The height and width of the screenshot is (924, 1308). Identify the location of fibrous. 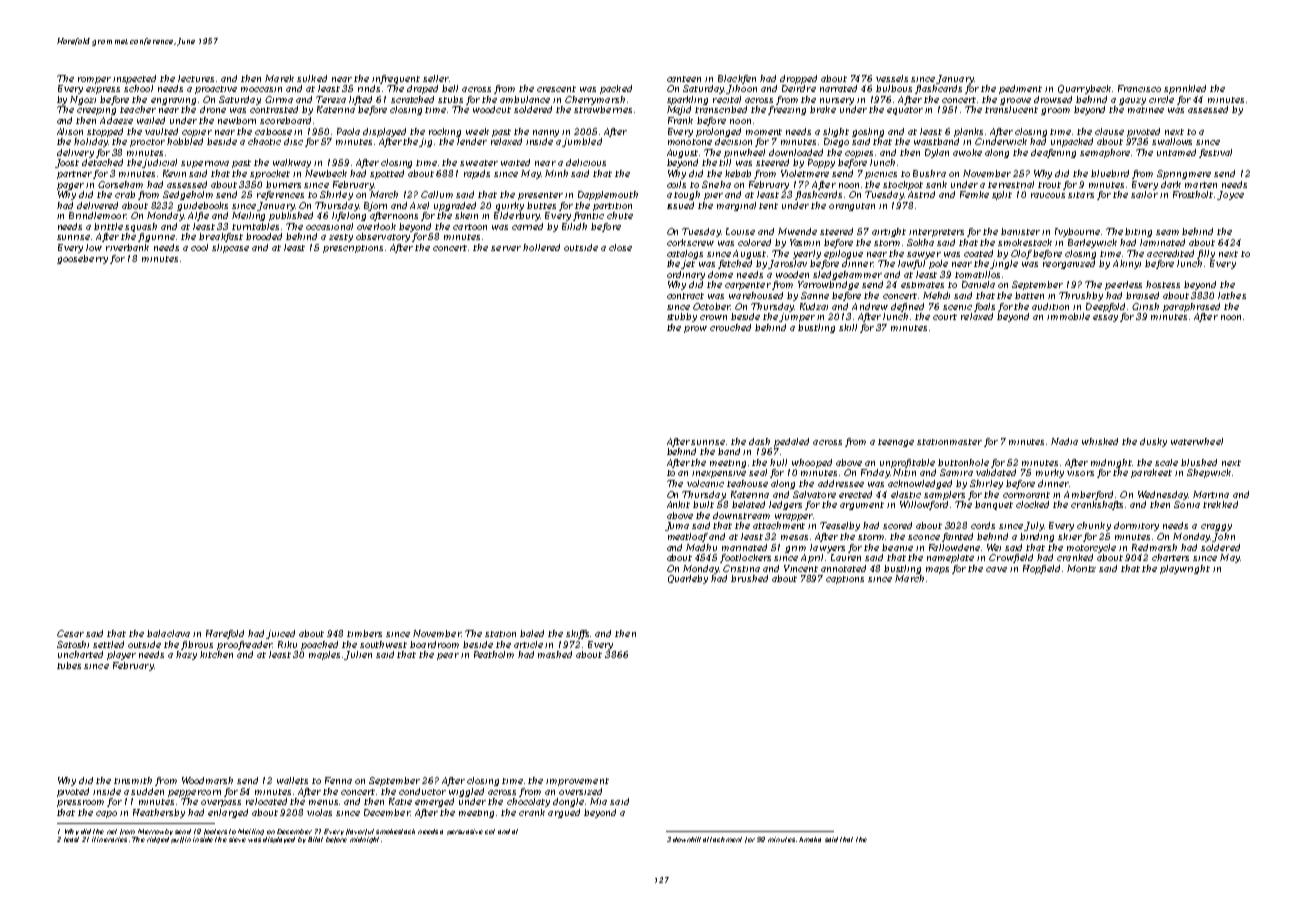
(197, 645).
